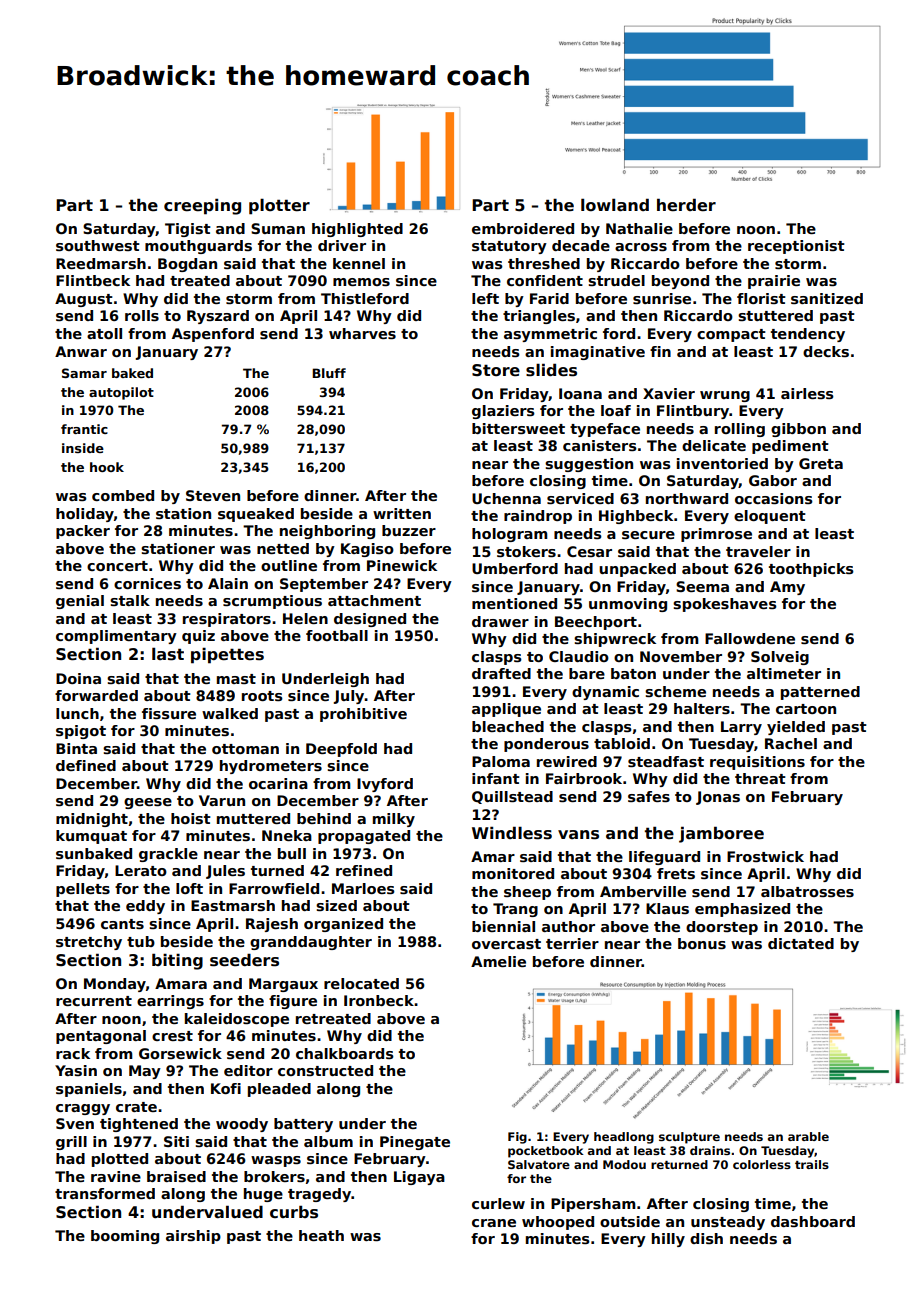 The width and height of the screenshot is (924, 1308). I want to click on Amy, so click(787, 588).
